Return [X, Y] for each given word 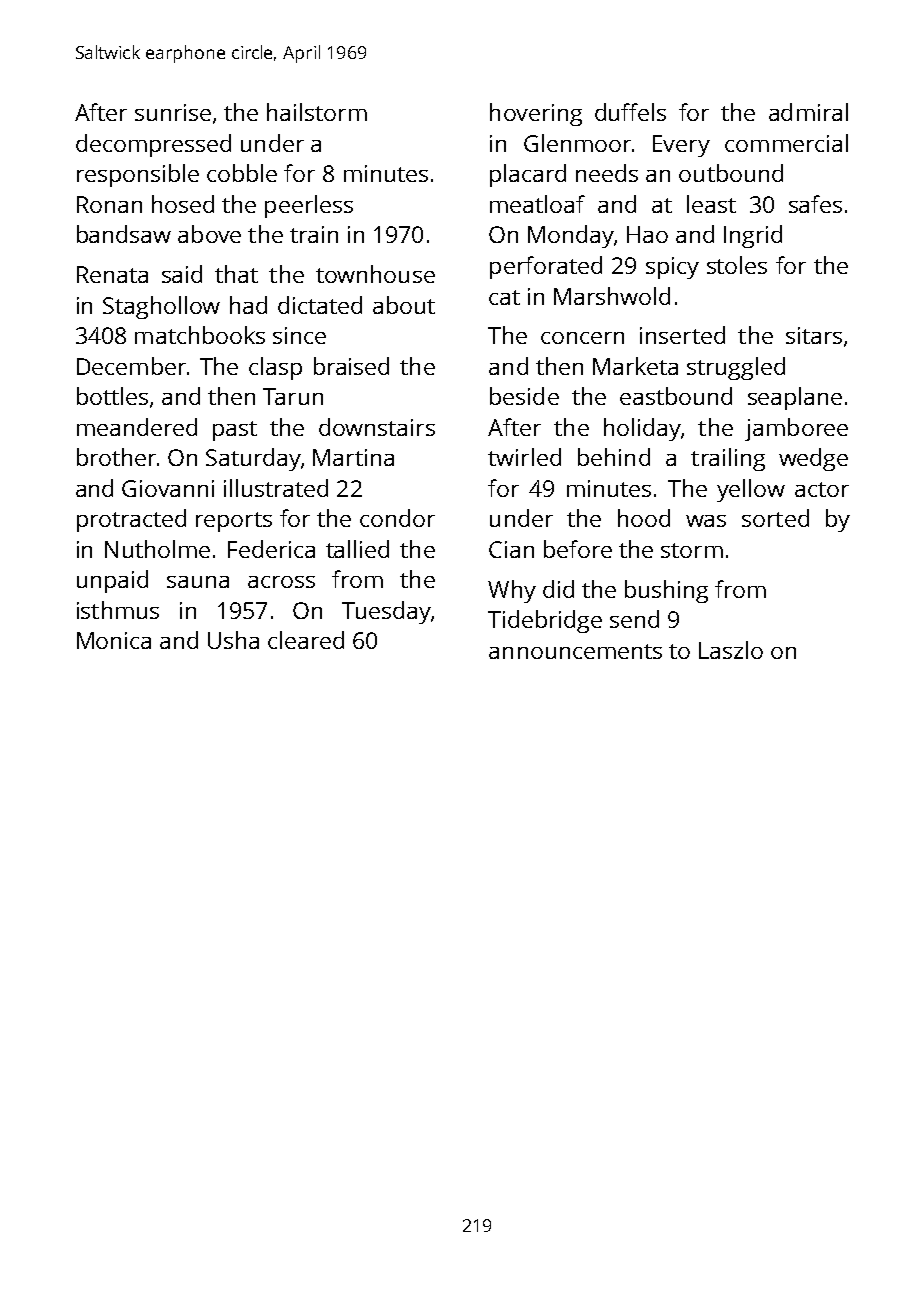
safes [815, 204]
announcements [575, 651]
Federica [271, 549]
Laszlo [731, 650]
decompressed [153, 145]
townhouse [375, 274]
